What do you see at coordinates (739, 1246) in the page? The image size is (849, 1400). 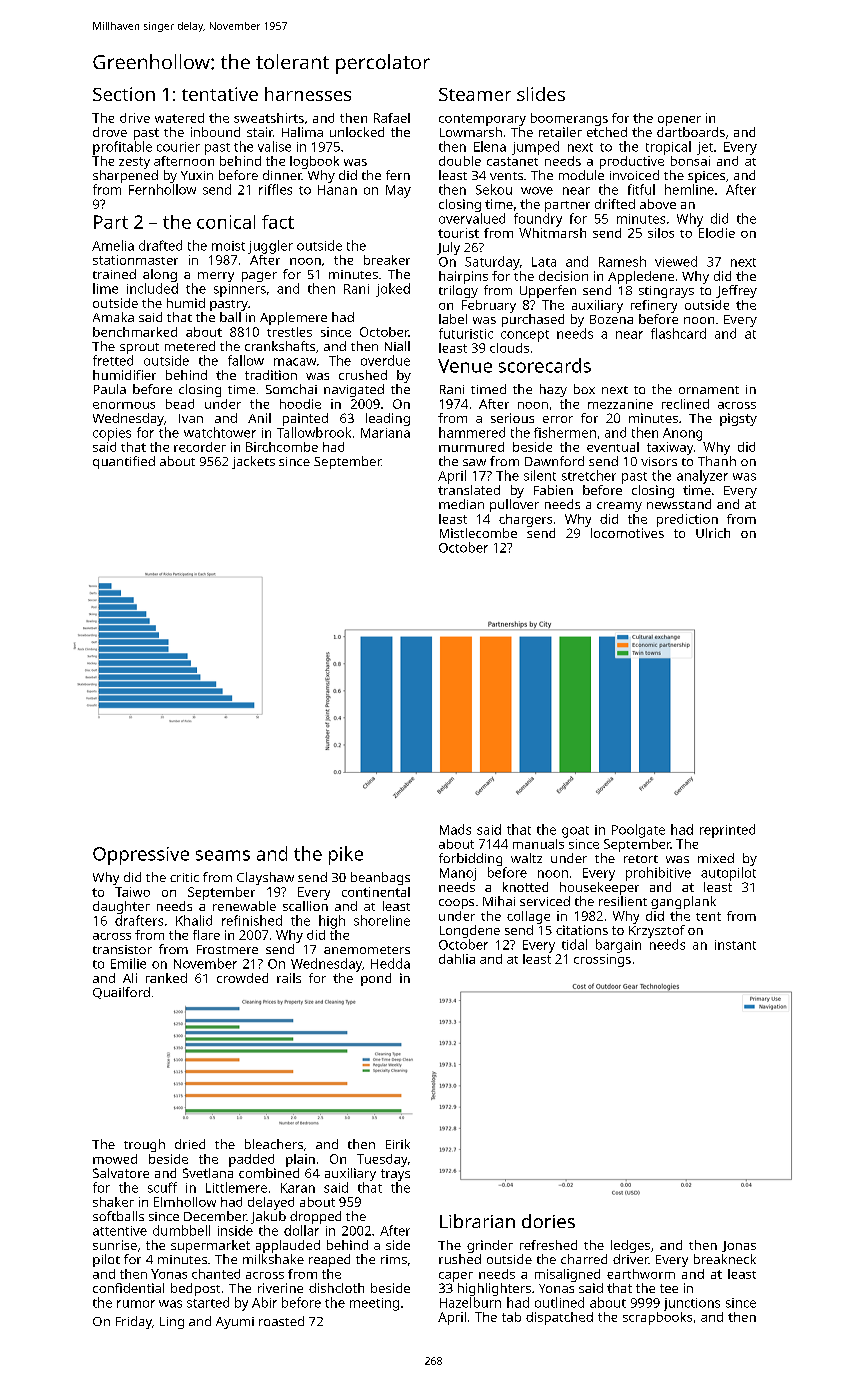 I see `Jonas` at bounding box center [739, 1246].
